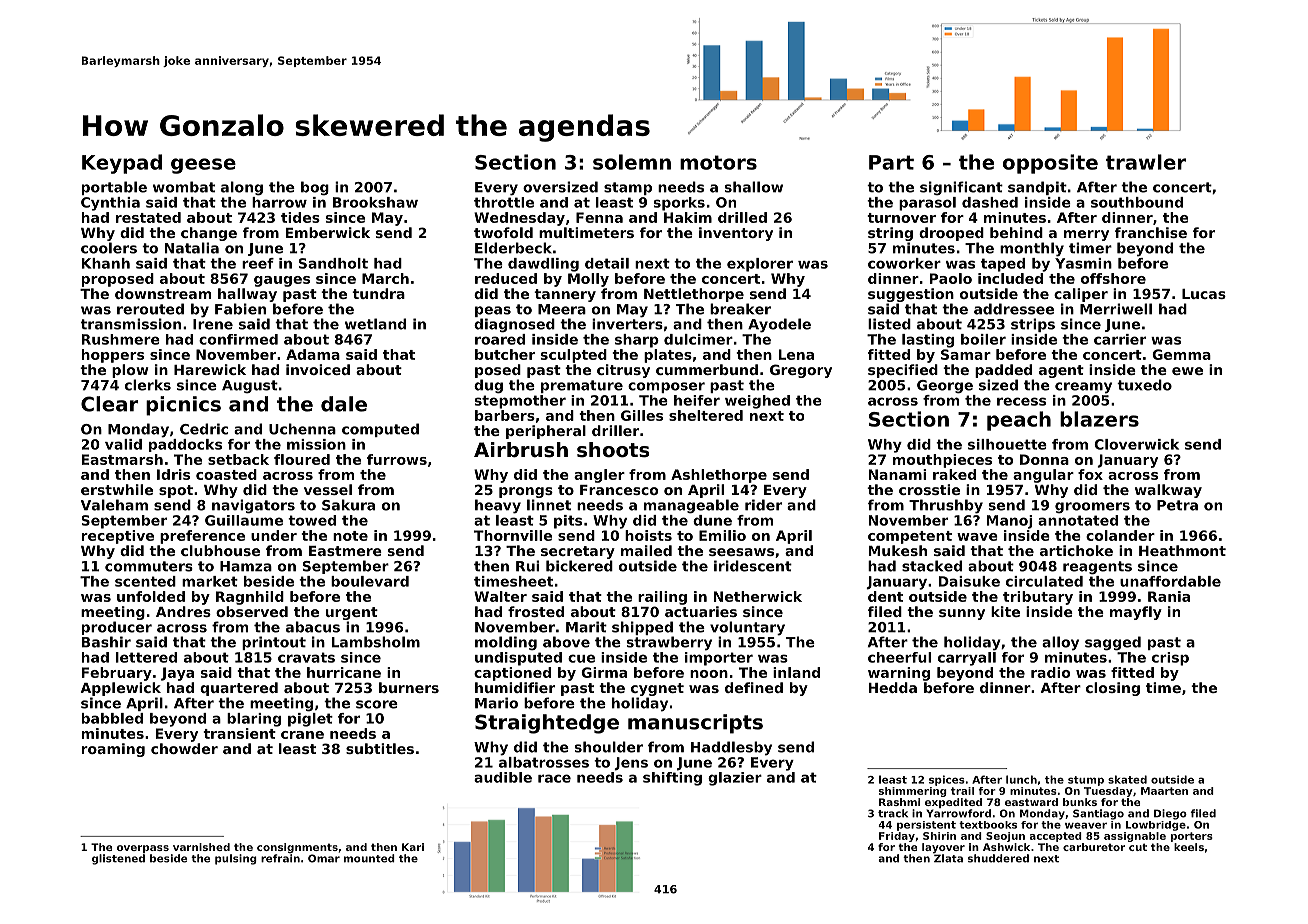 The image size is (1308, 924). Describe the element at coordinates (945, 386) in the screenshot. I see `George` at that location.
